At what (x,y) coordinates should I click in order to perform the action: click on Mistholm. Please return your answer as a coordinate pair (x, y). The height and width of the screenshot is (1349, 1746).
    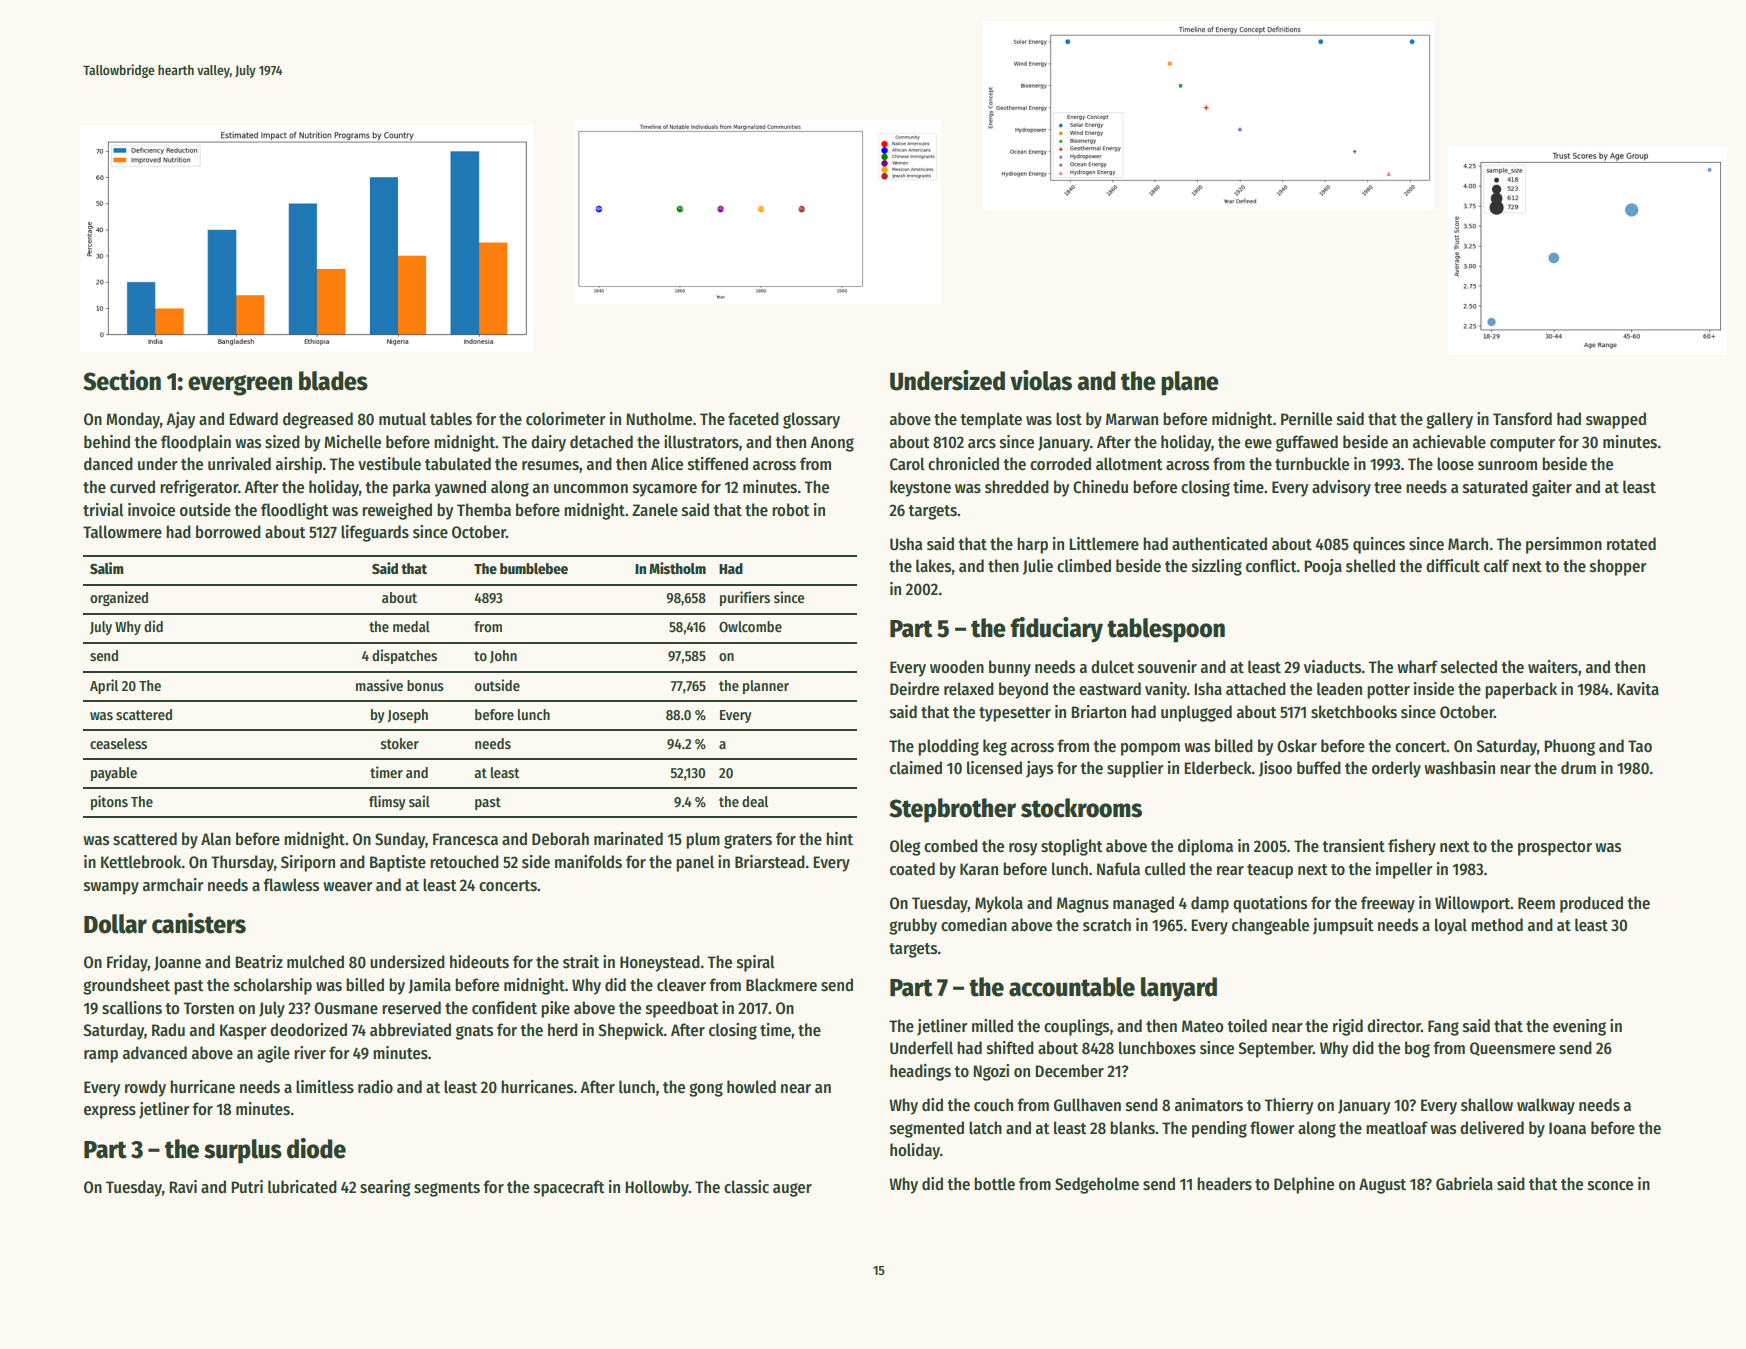
    Looking at the image, I should click on (677, 568).
